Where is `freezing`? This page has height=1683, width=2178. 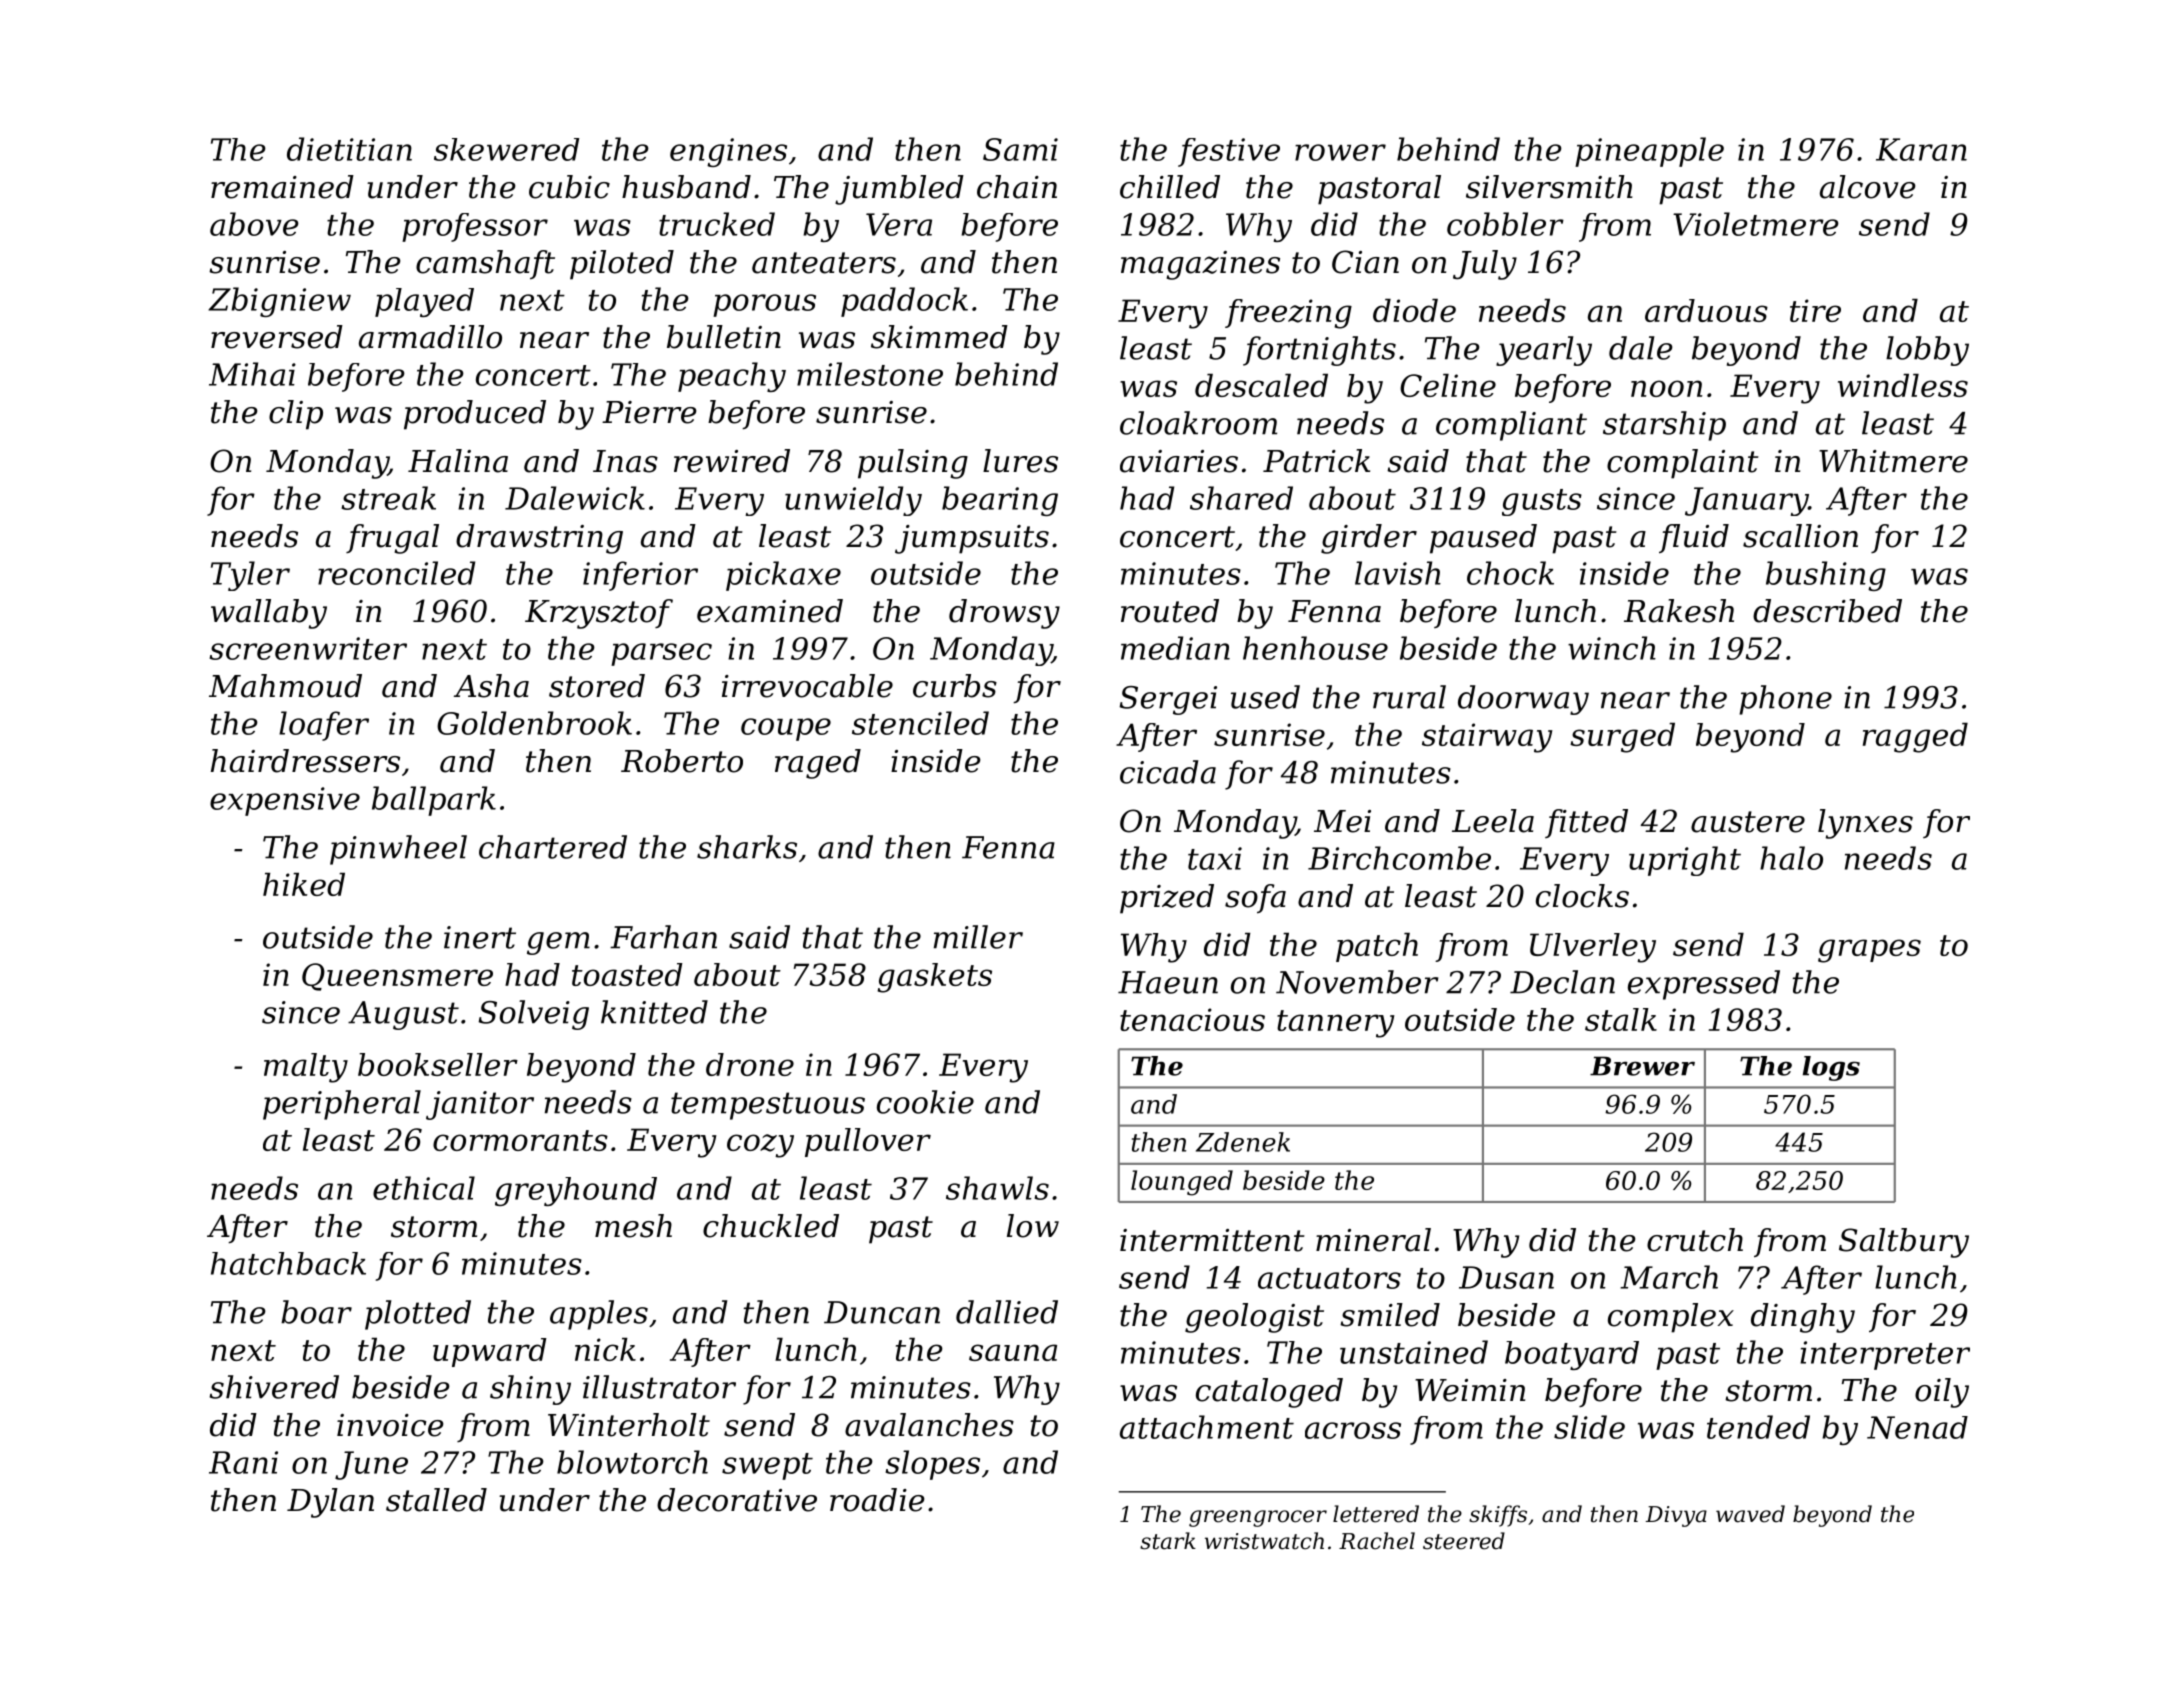
freezing is located at coordinates (1288, 314).
